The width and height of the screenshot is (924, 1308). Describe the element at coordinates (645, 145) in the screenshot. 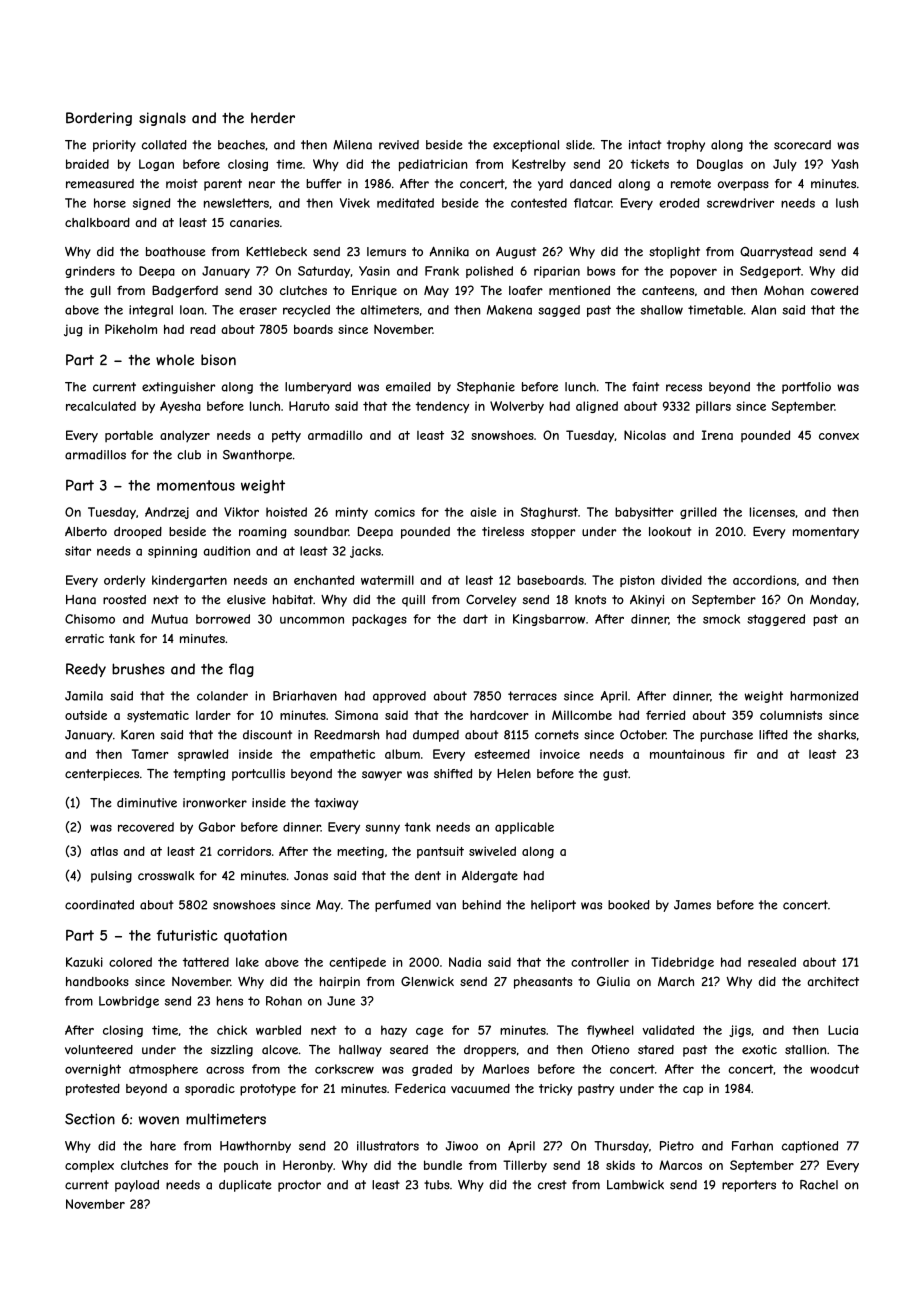

I see `intact` at that location.
